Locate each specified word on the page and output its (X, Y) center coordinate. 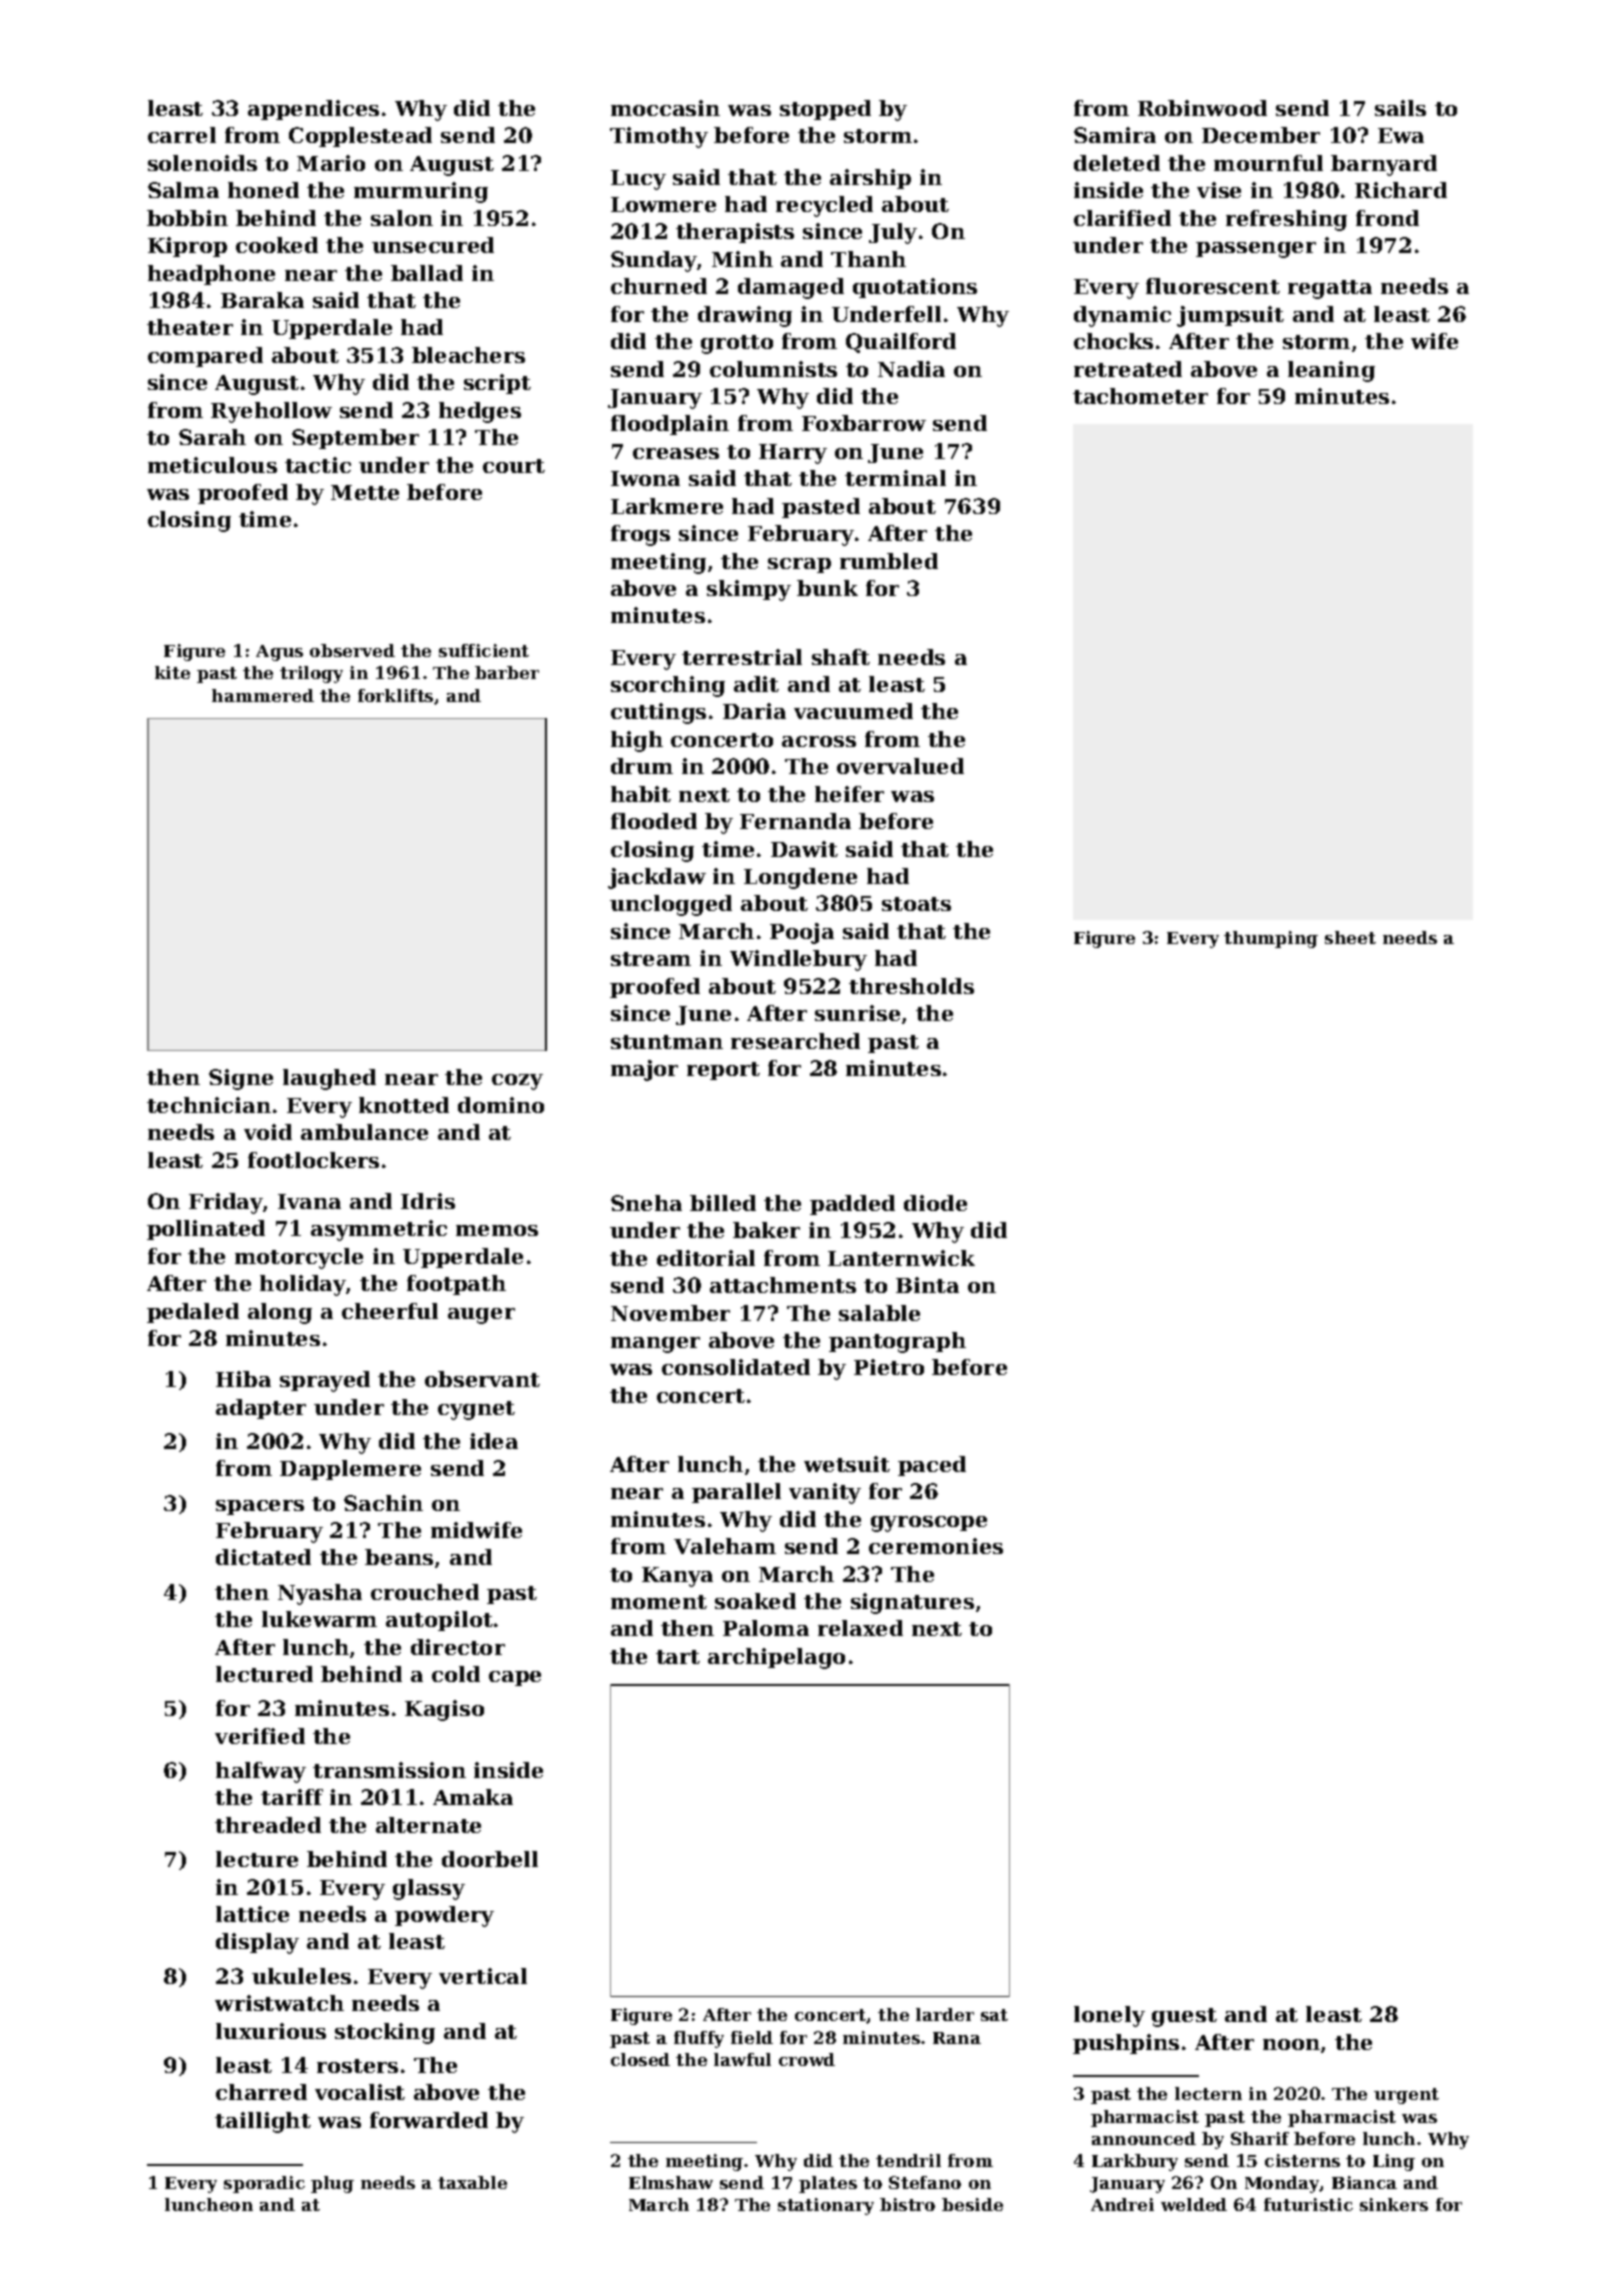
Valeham (725, 1546)
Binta (927, 1285)
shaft (841, 657)
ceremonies (936, 1546)
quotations (915, 288)
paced (932, 1466)
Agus (279, 653)
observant (482, 1379)
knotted (404, 1105)
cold (456, 1674)
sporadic (264, 2184)
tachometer (1140, 396)
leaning (1331, 371)
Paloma (766, 1628)
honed (263, 190)
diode (935, 1203)
